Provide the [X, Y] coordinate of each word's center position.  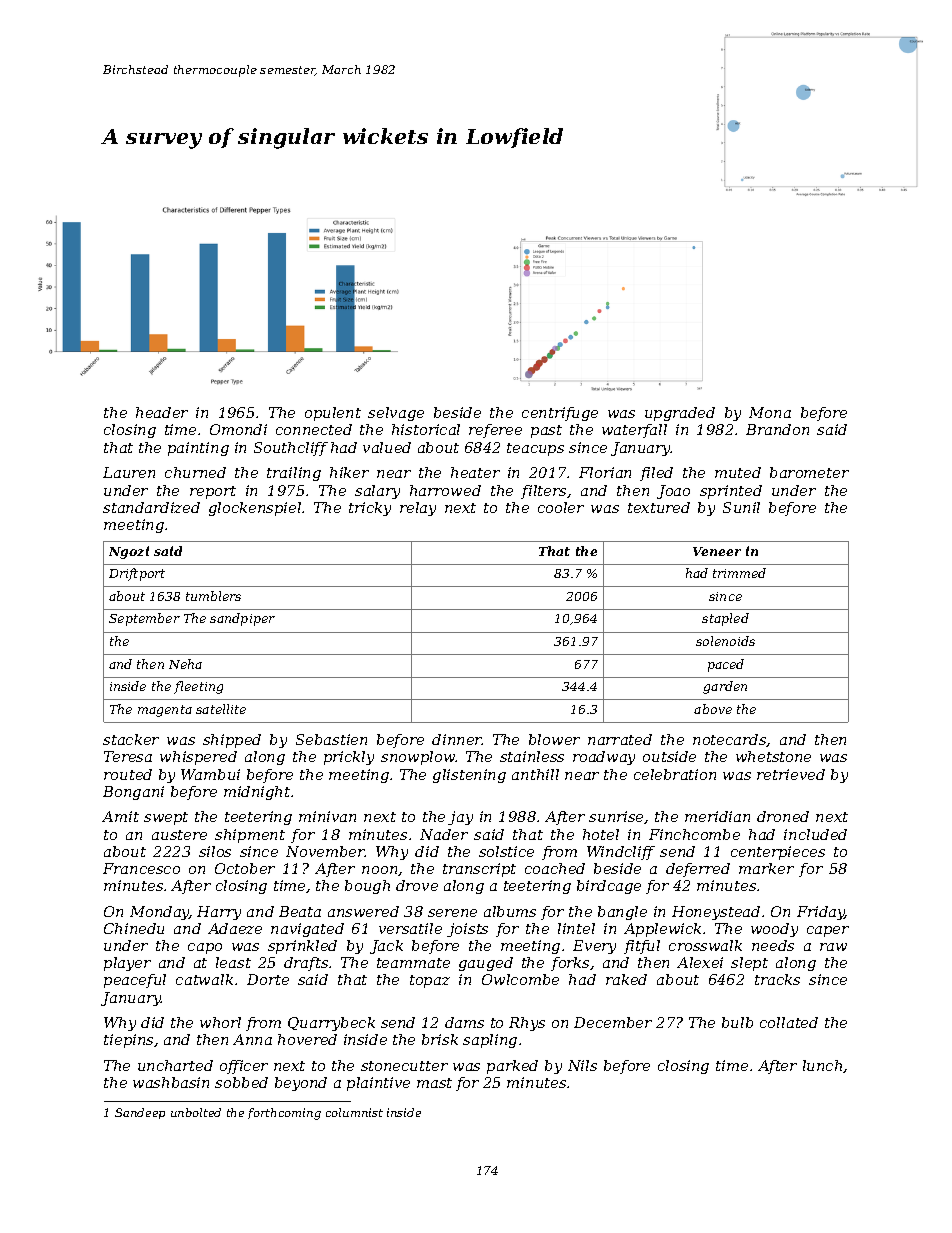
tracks [777, 979]
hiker [349, 472]
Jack [386, 947]
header [162, 412]
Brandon [777, 429]
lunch [822, 1065]
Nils [582, 1065]
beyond [301, 1084]
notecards [730, 740]
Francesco [141, 868]
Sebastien [331, 739]
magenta [165, 711]
